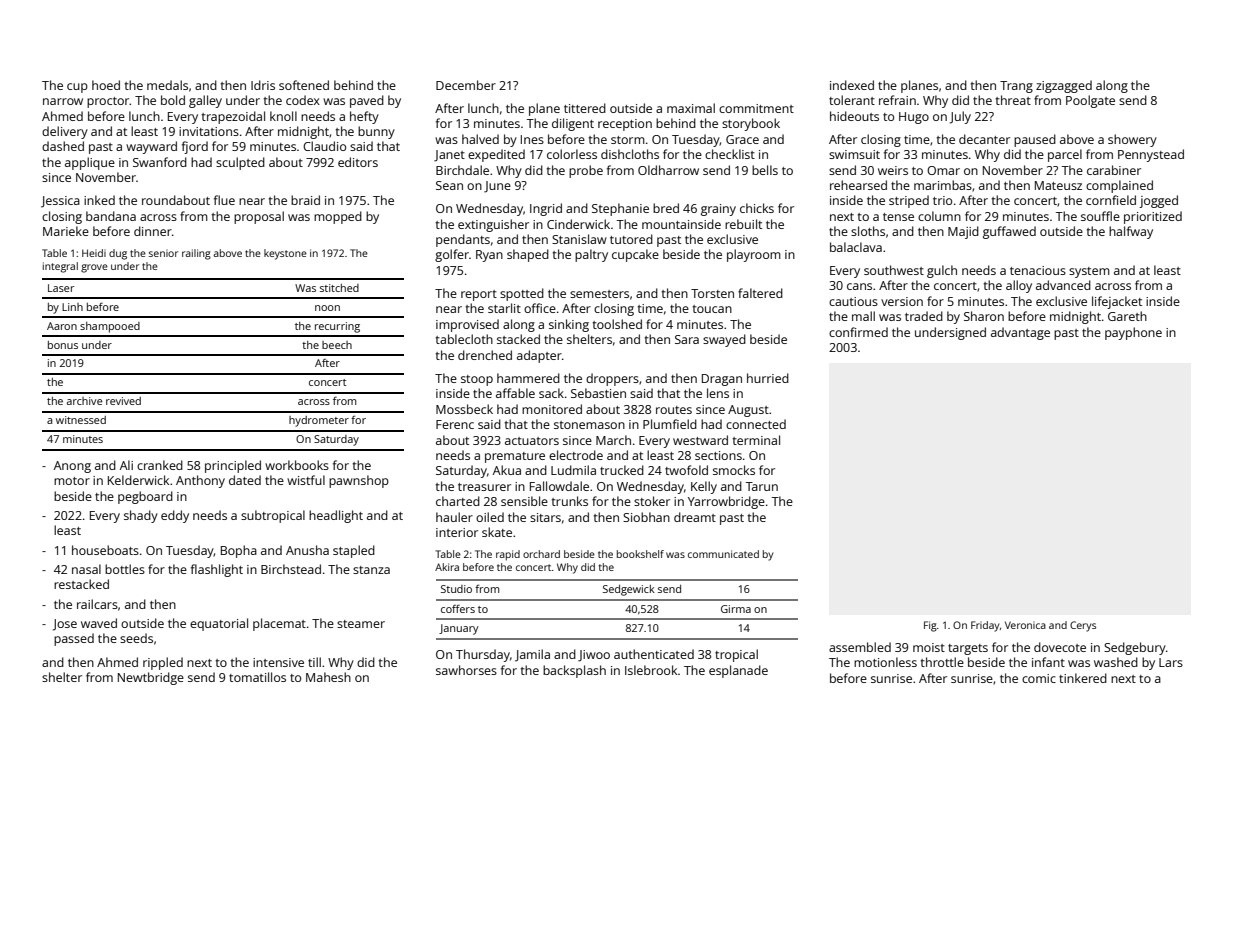  Describe the element at coordinates (466, 85) in the screenshot. I see `December` at that location.
